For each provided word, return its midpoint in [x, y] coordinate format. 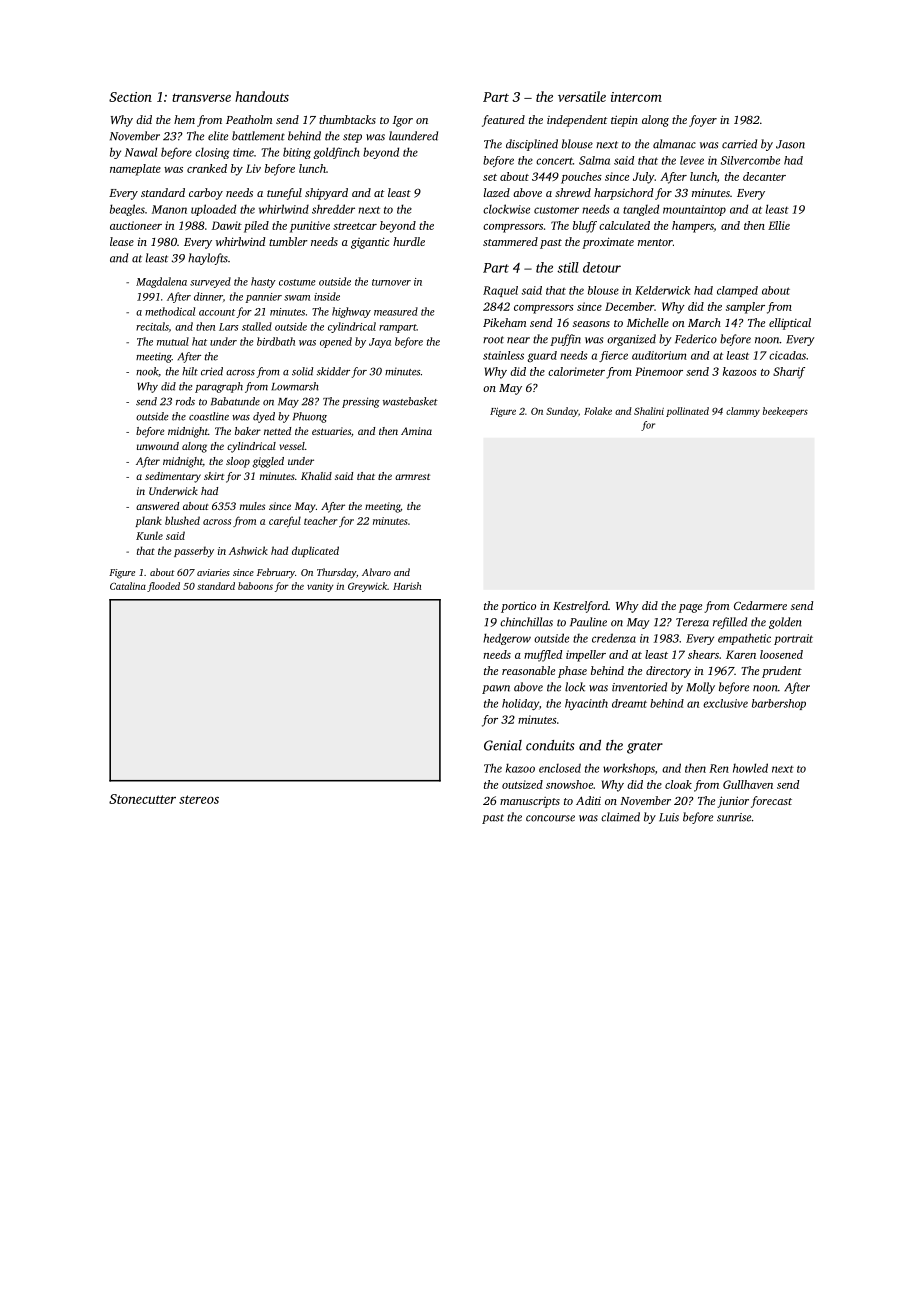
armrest [412, 477]
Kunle [149, 535]
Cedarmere [760, 605]
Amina [416, 431]
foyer [703, 121]
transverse [201, 97]
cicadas [787, 355]
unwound [158, 446]
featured [503, 121]
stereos [199, 799]
